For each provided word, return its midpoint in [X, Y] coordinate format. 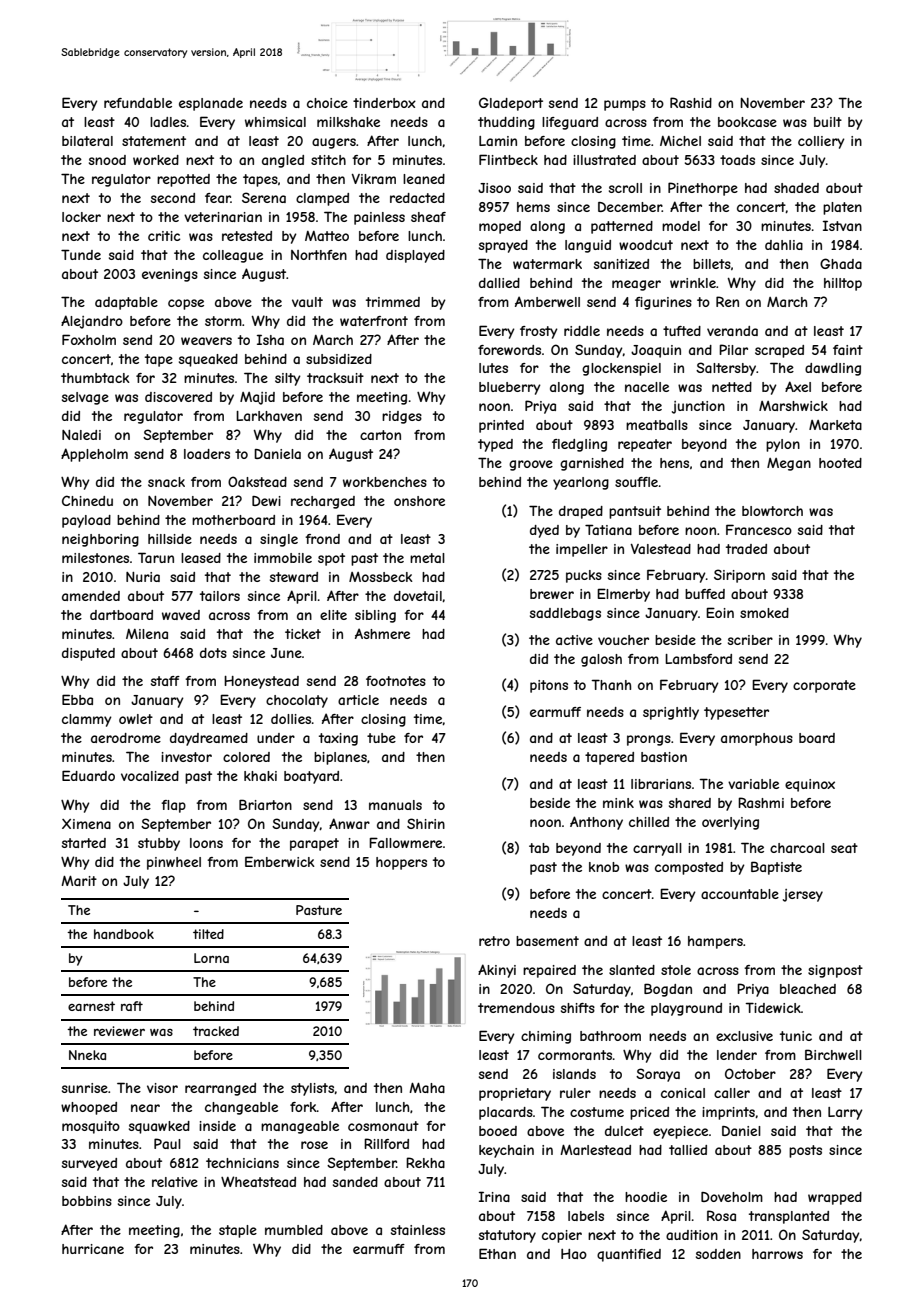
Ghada [841, 263]
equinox [810, 785]
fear [218, 198]
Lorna [211, 958]
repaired [549, 971]
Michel [680, 141]
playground [686, 1009]
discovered [178, 397]
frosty [539, 332]
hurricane [93, 1249]
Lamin [498, 141]
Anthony [596, 823]
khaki [260, 776]
